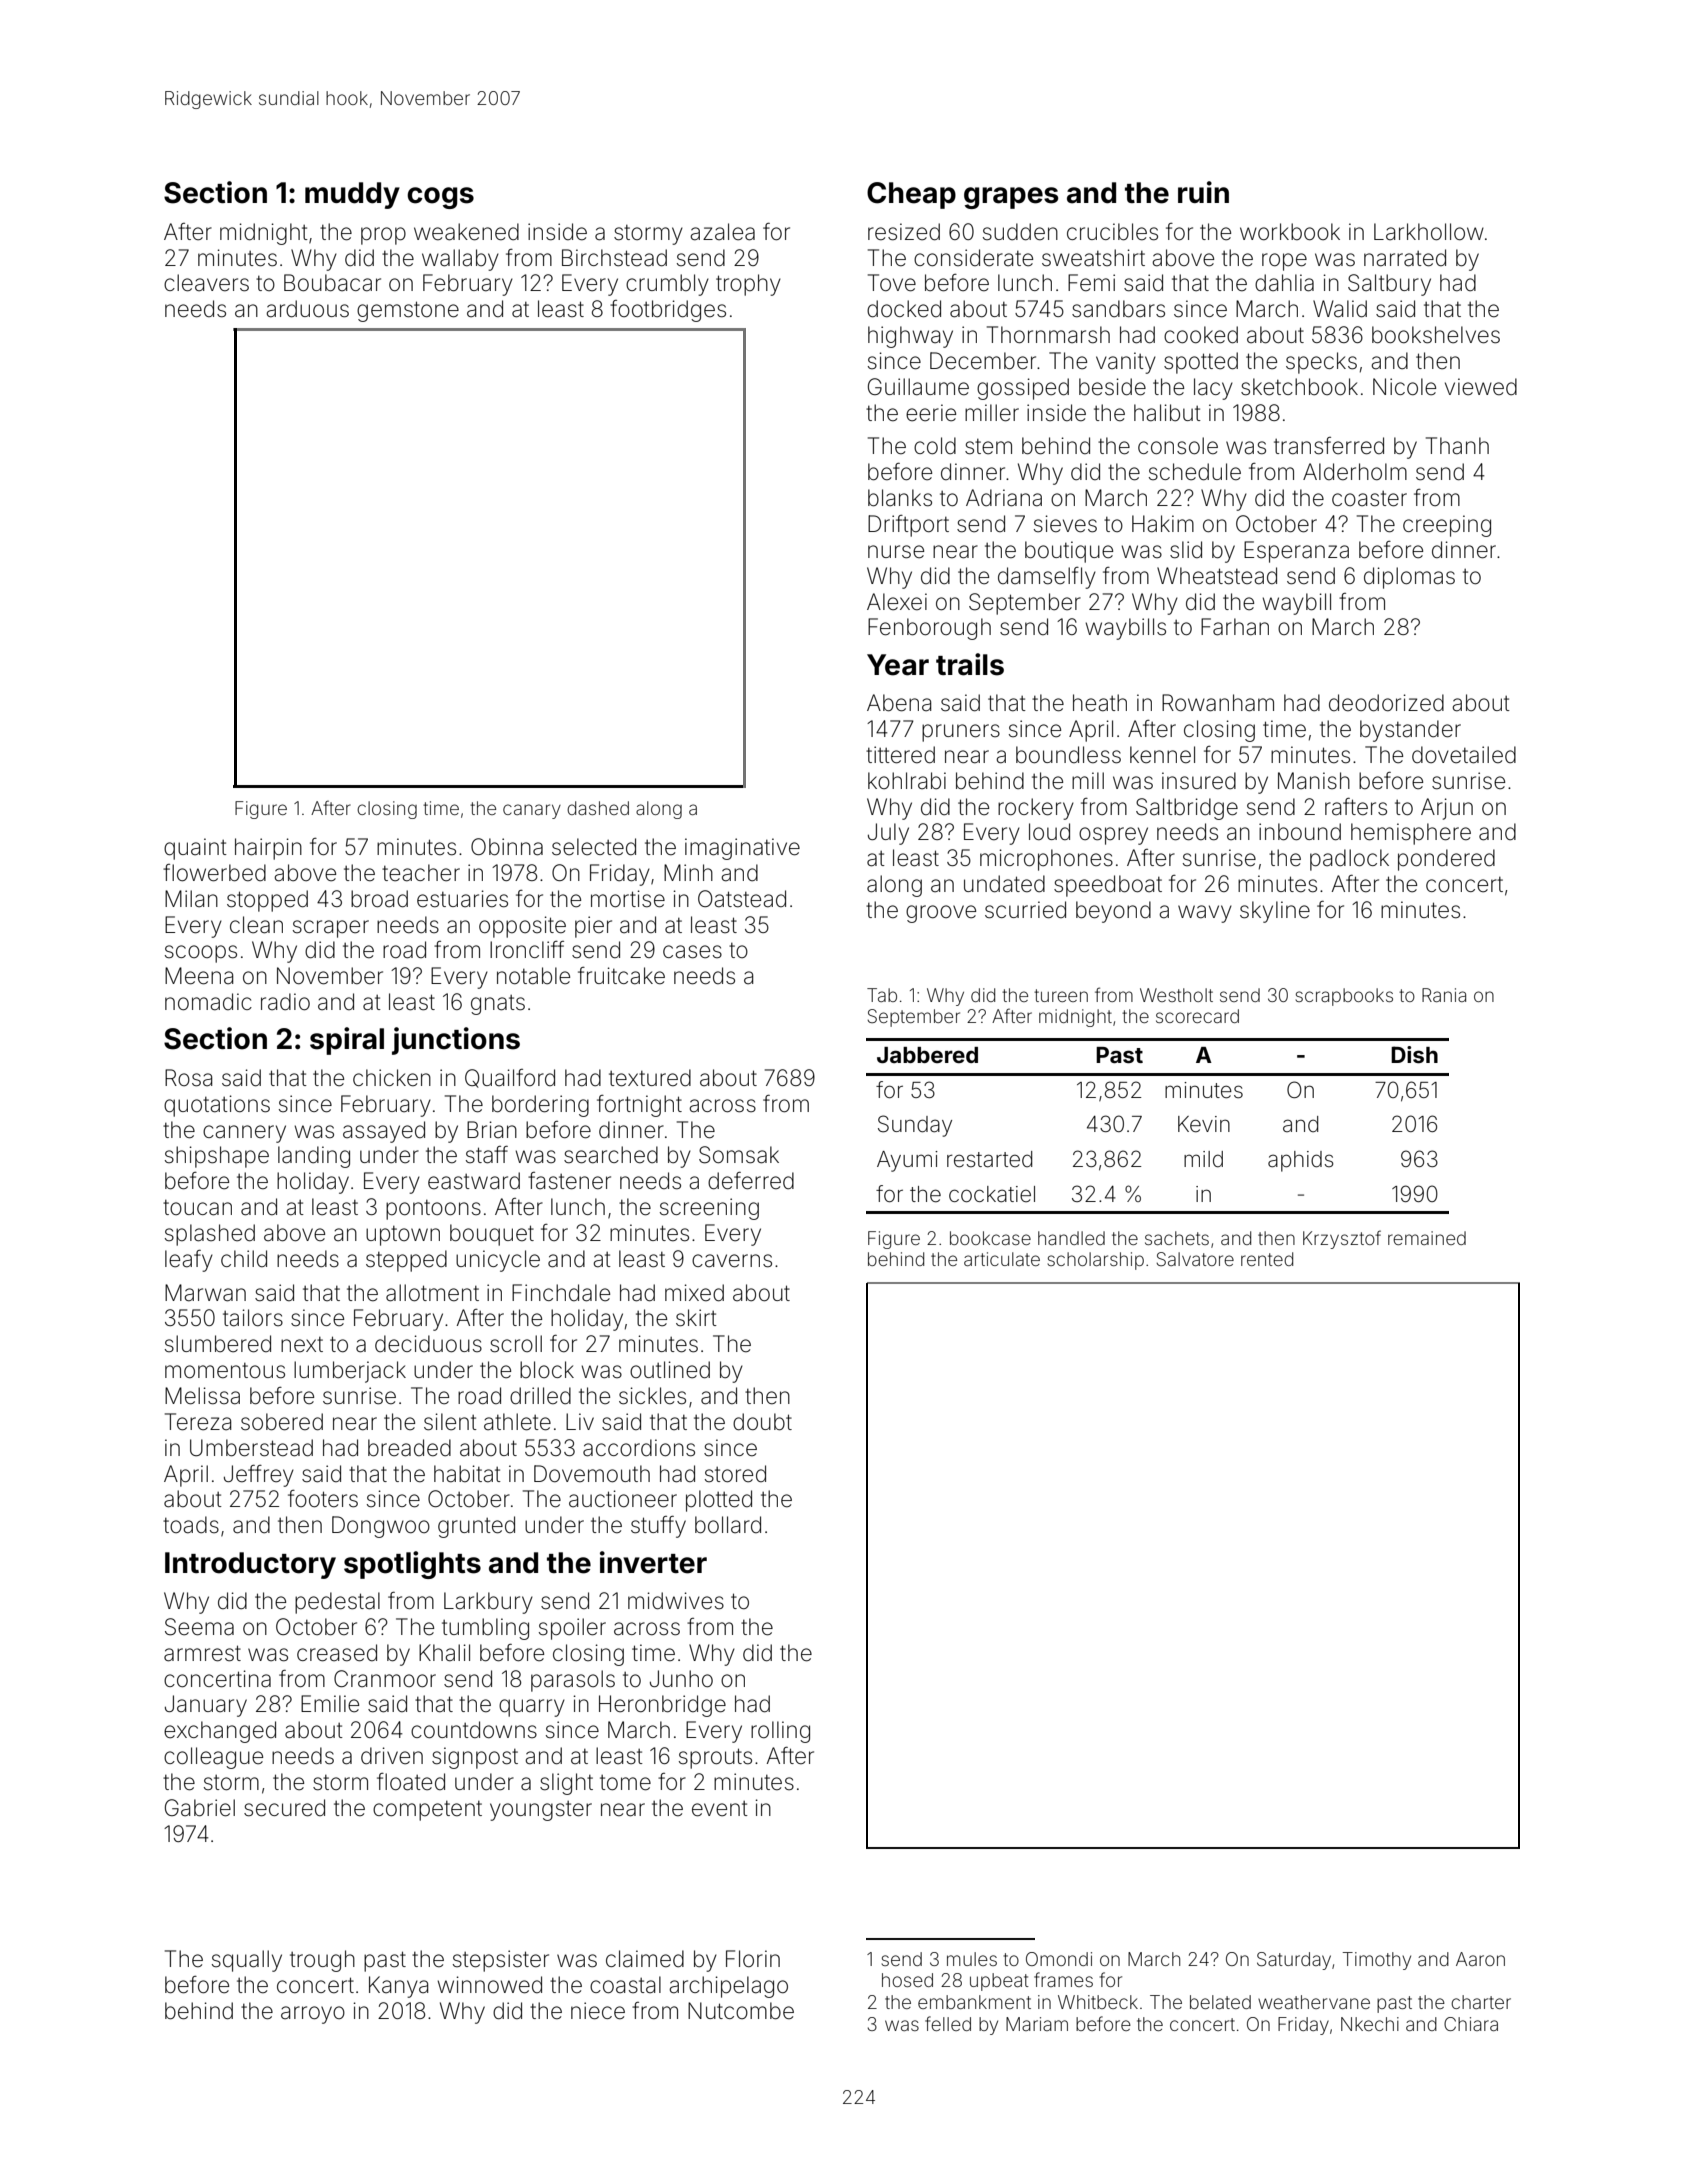  I want to click on ruin, so click(1203, 192).
